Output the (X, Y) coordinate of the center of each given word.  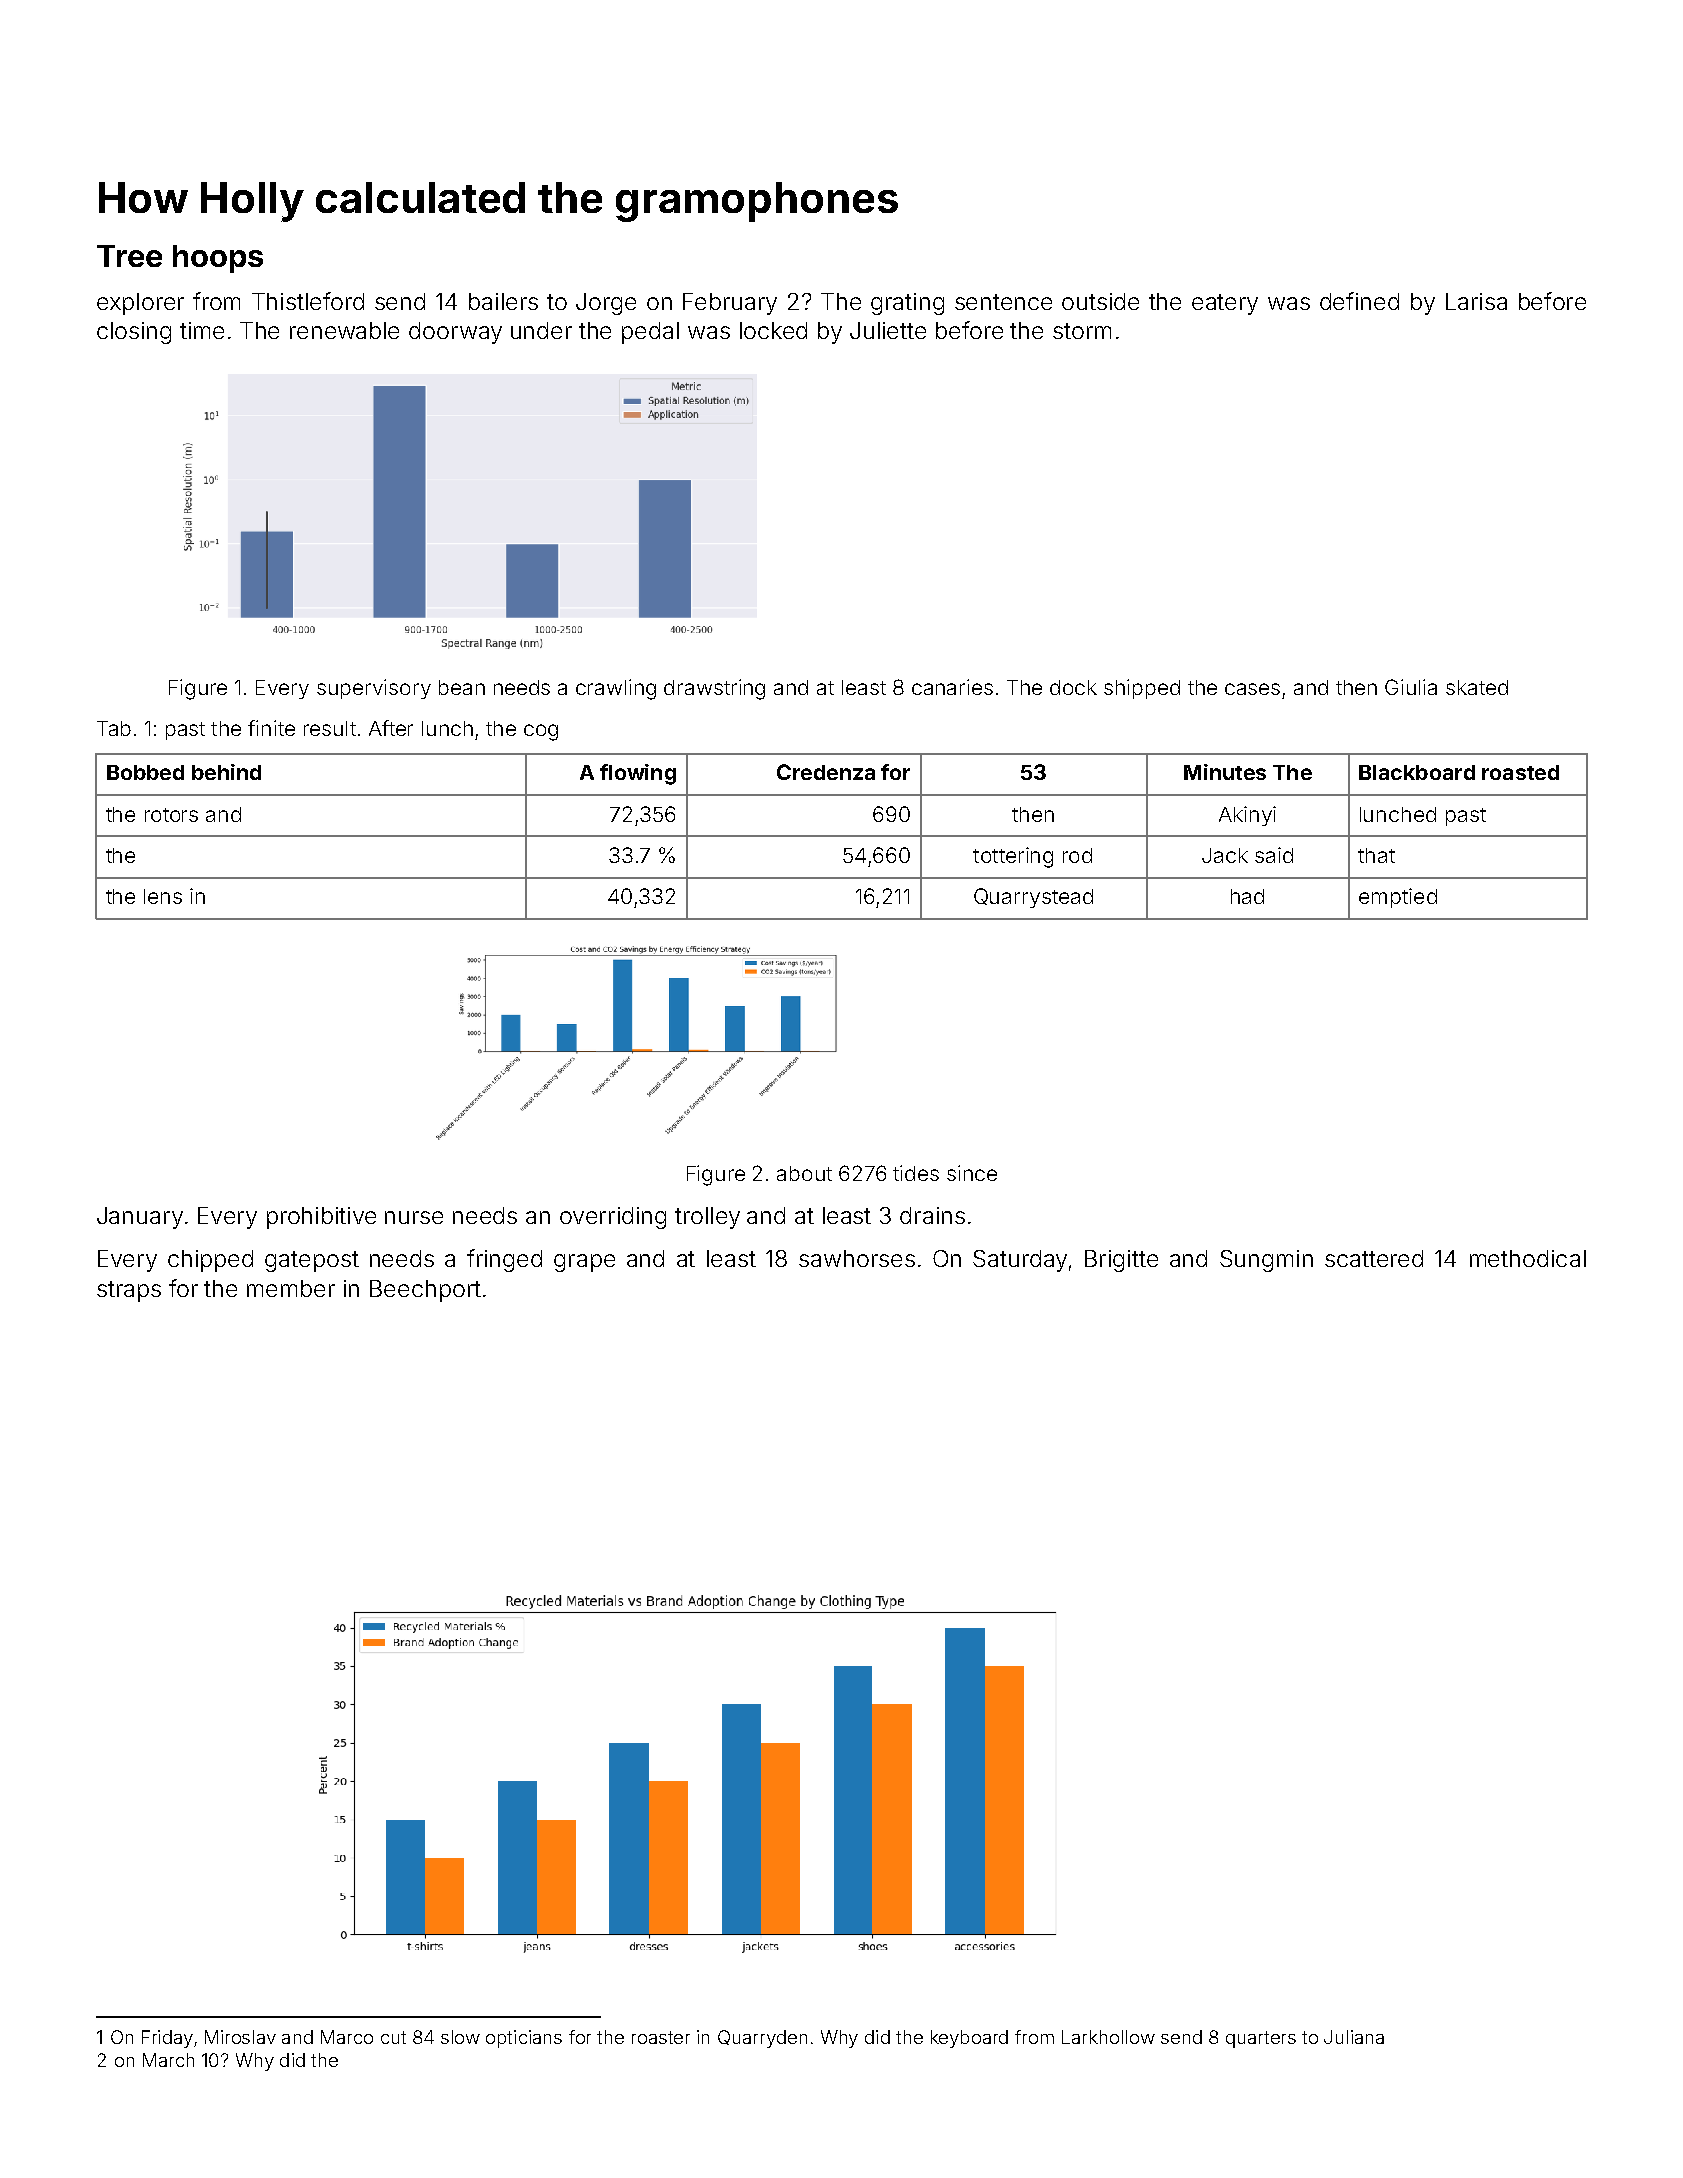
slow (460, 2037)
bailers (503, 301)
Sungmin (1266, 1261)
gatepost (312, 1261)
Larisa (1476, 301)
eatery (1225, 304)
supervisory (374, 689)
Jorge (606, 304)
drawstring (714, 689)
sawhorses (857, 1258)
